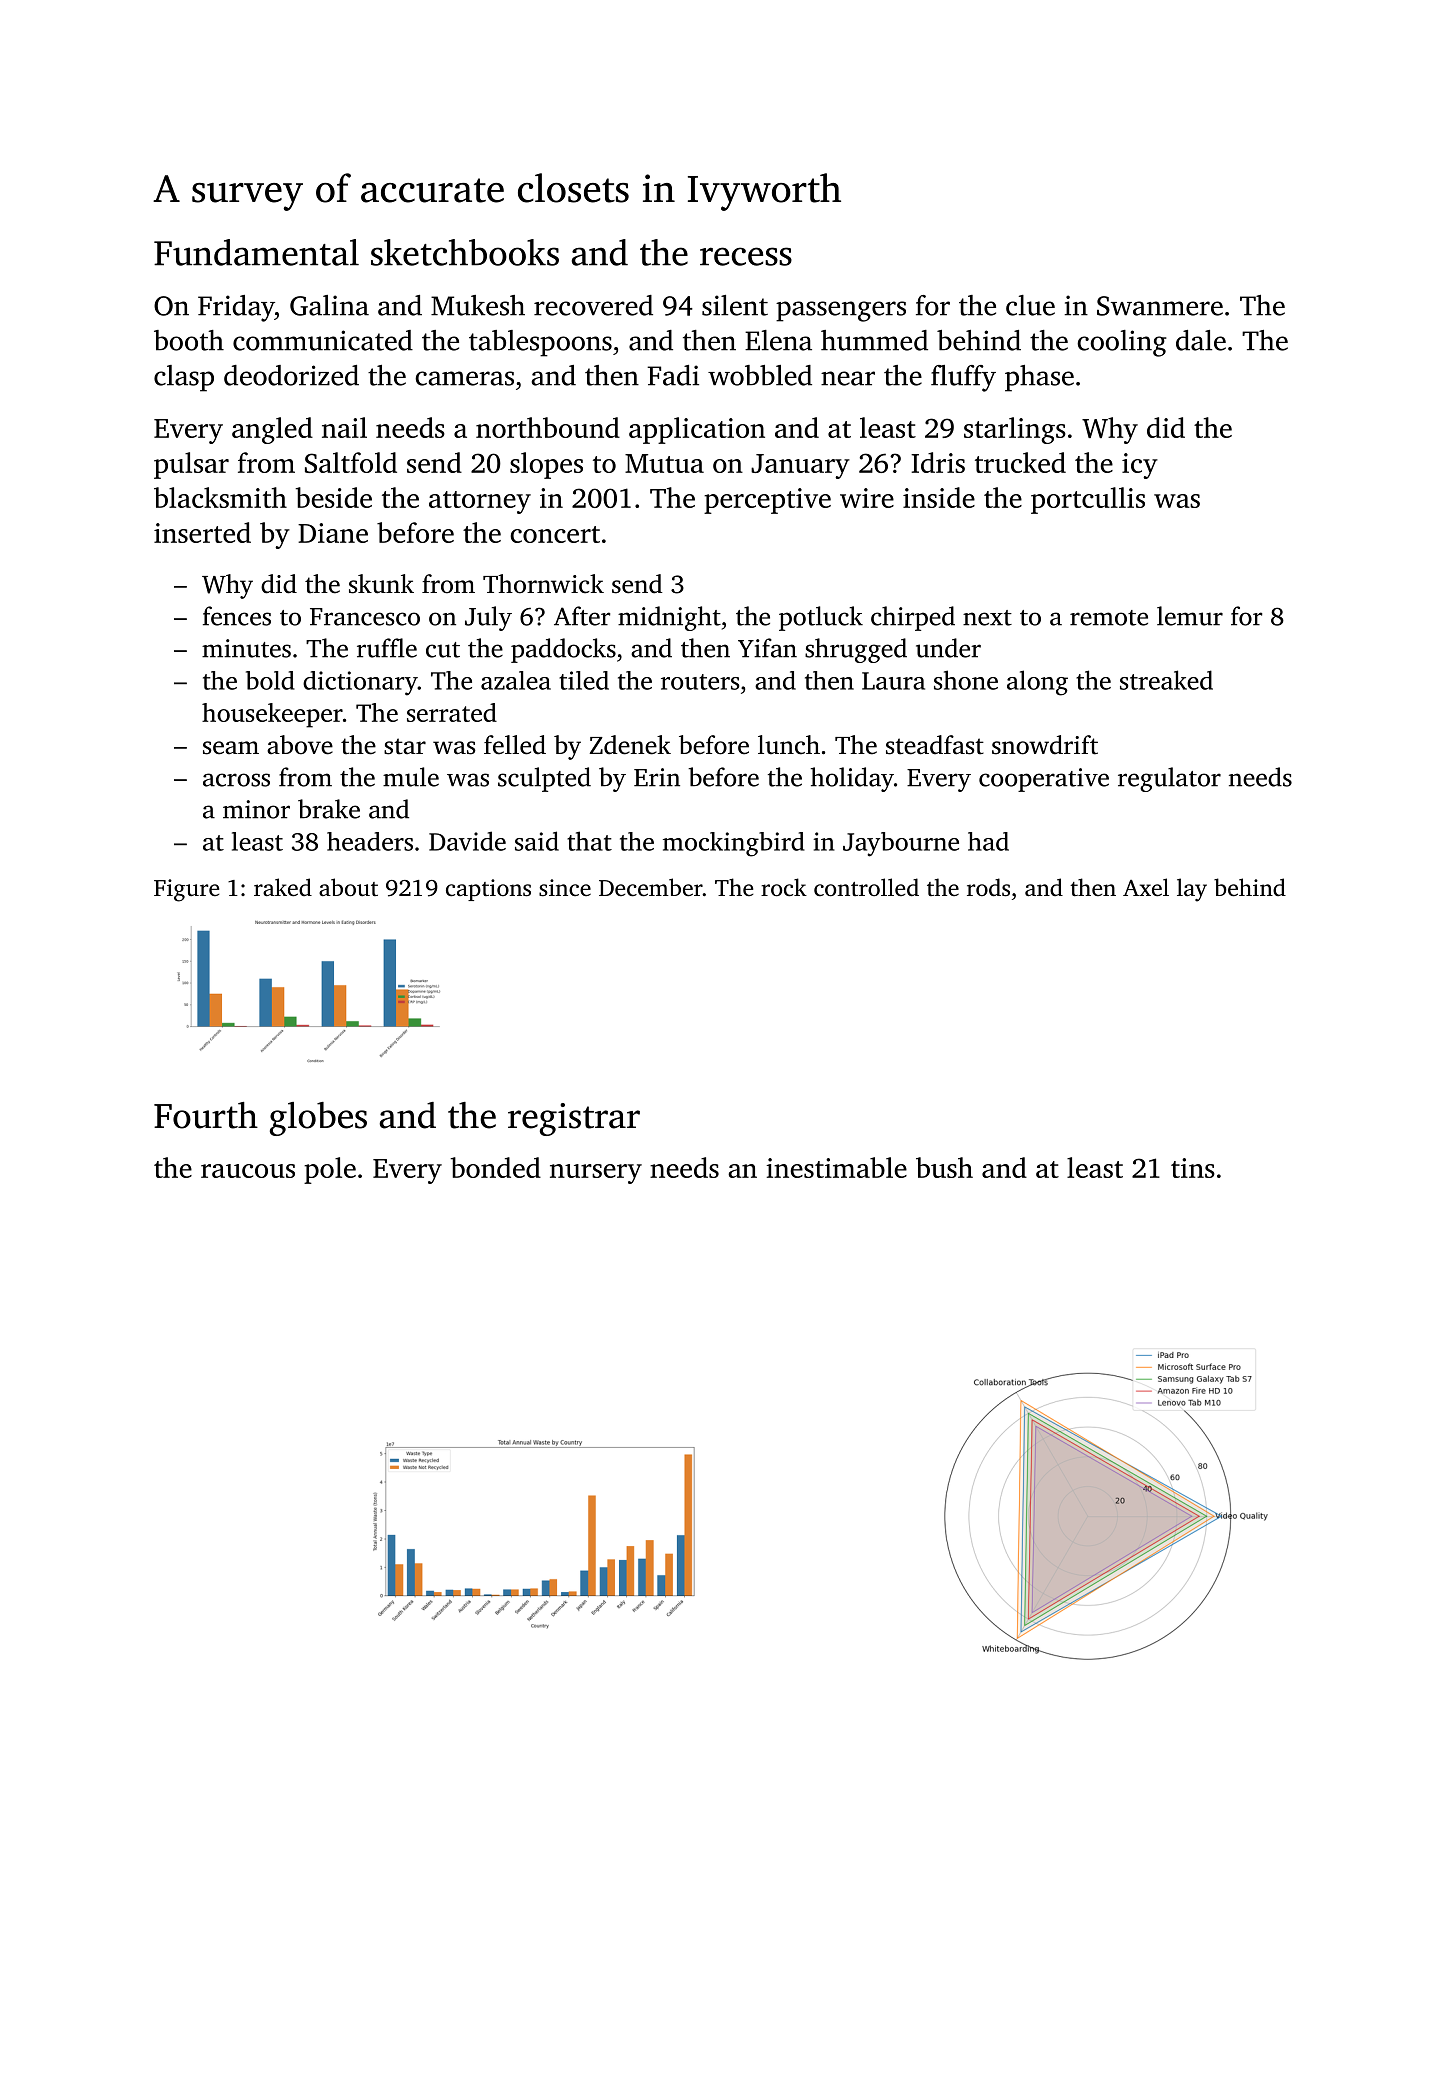 Image resolution: width=1450 pixels, height=2100 pixels. I want to click on sketchbooks, so click(465, 252).
